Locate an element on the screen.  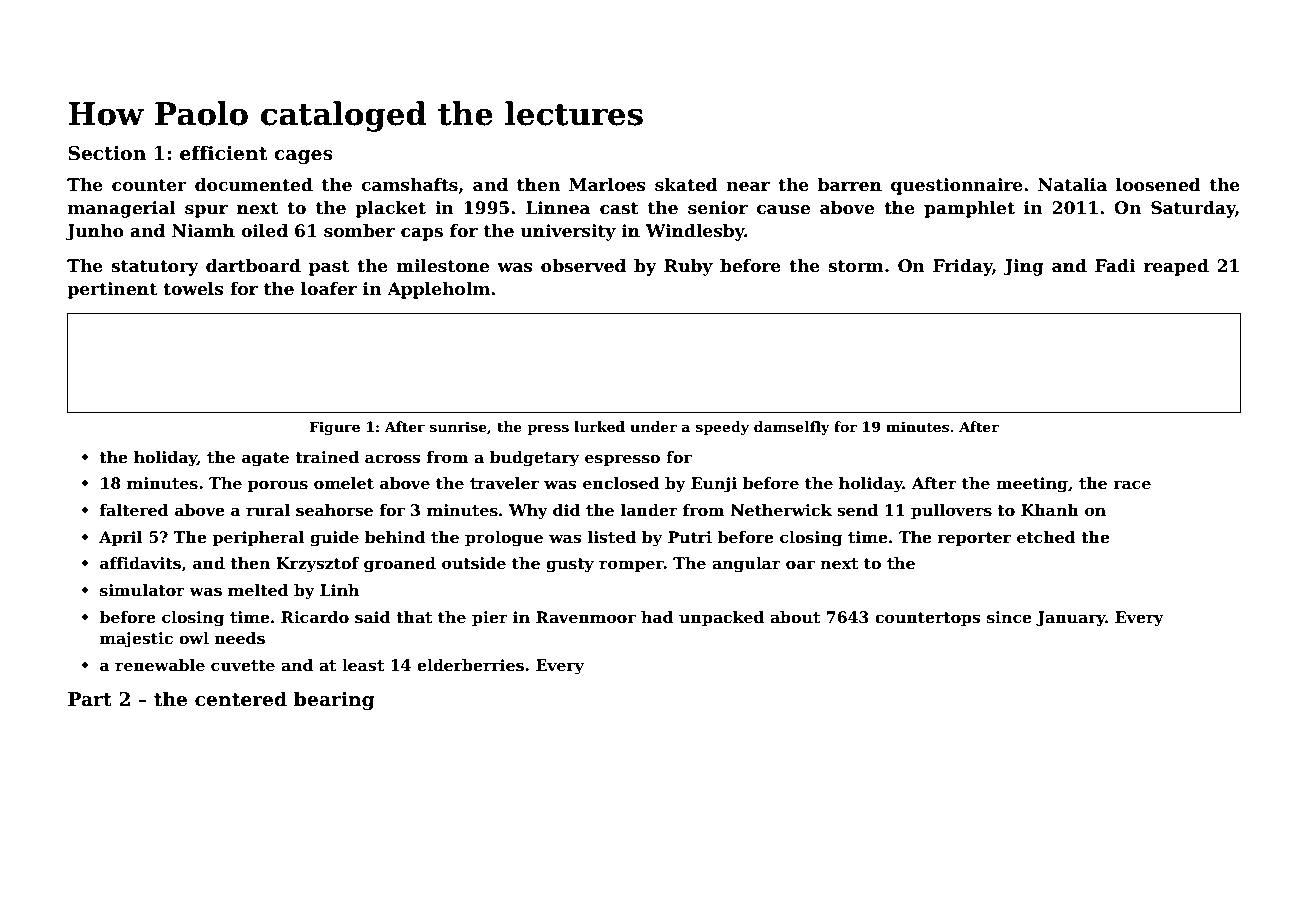
managerial is located at coordinates (122, 209).
